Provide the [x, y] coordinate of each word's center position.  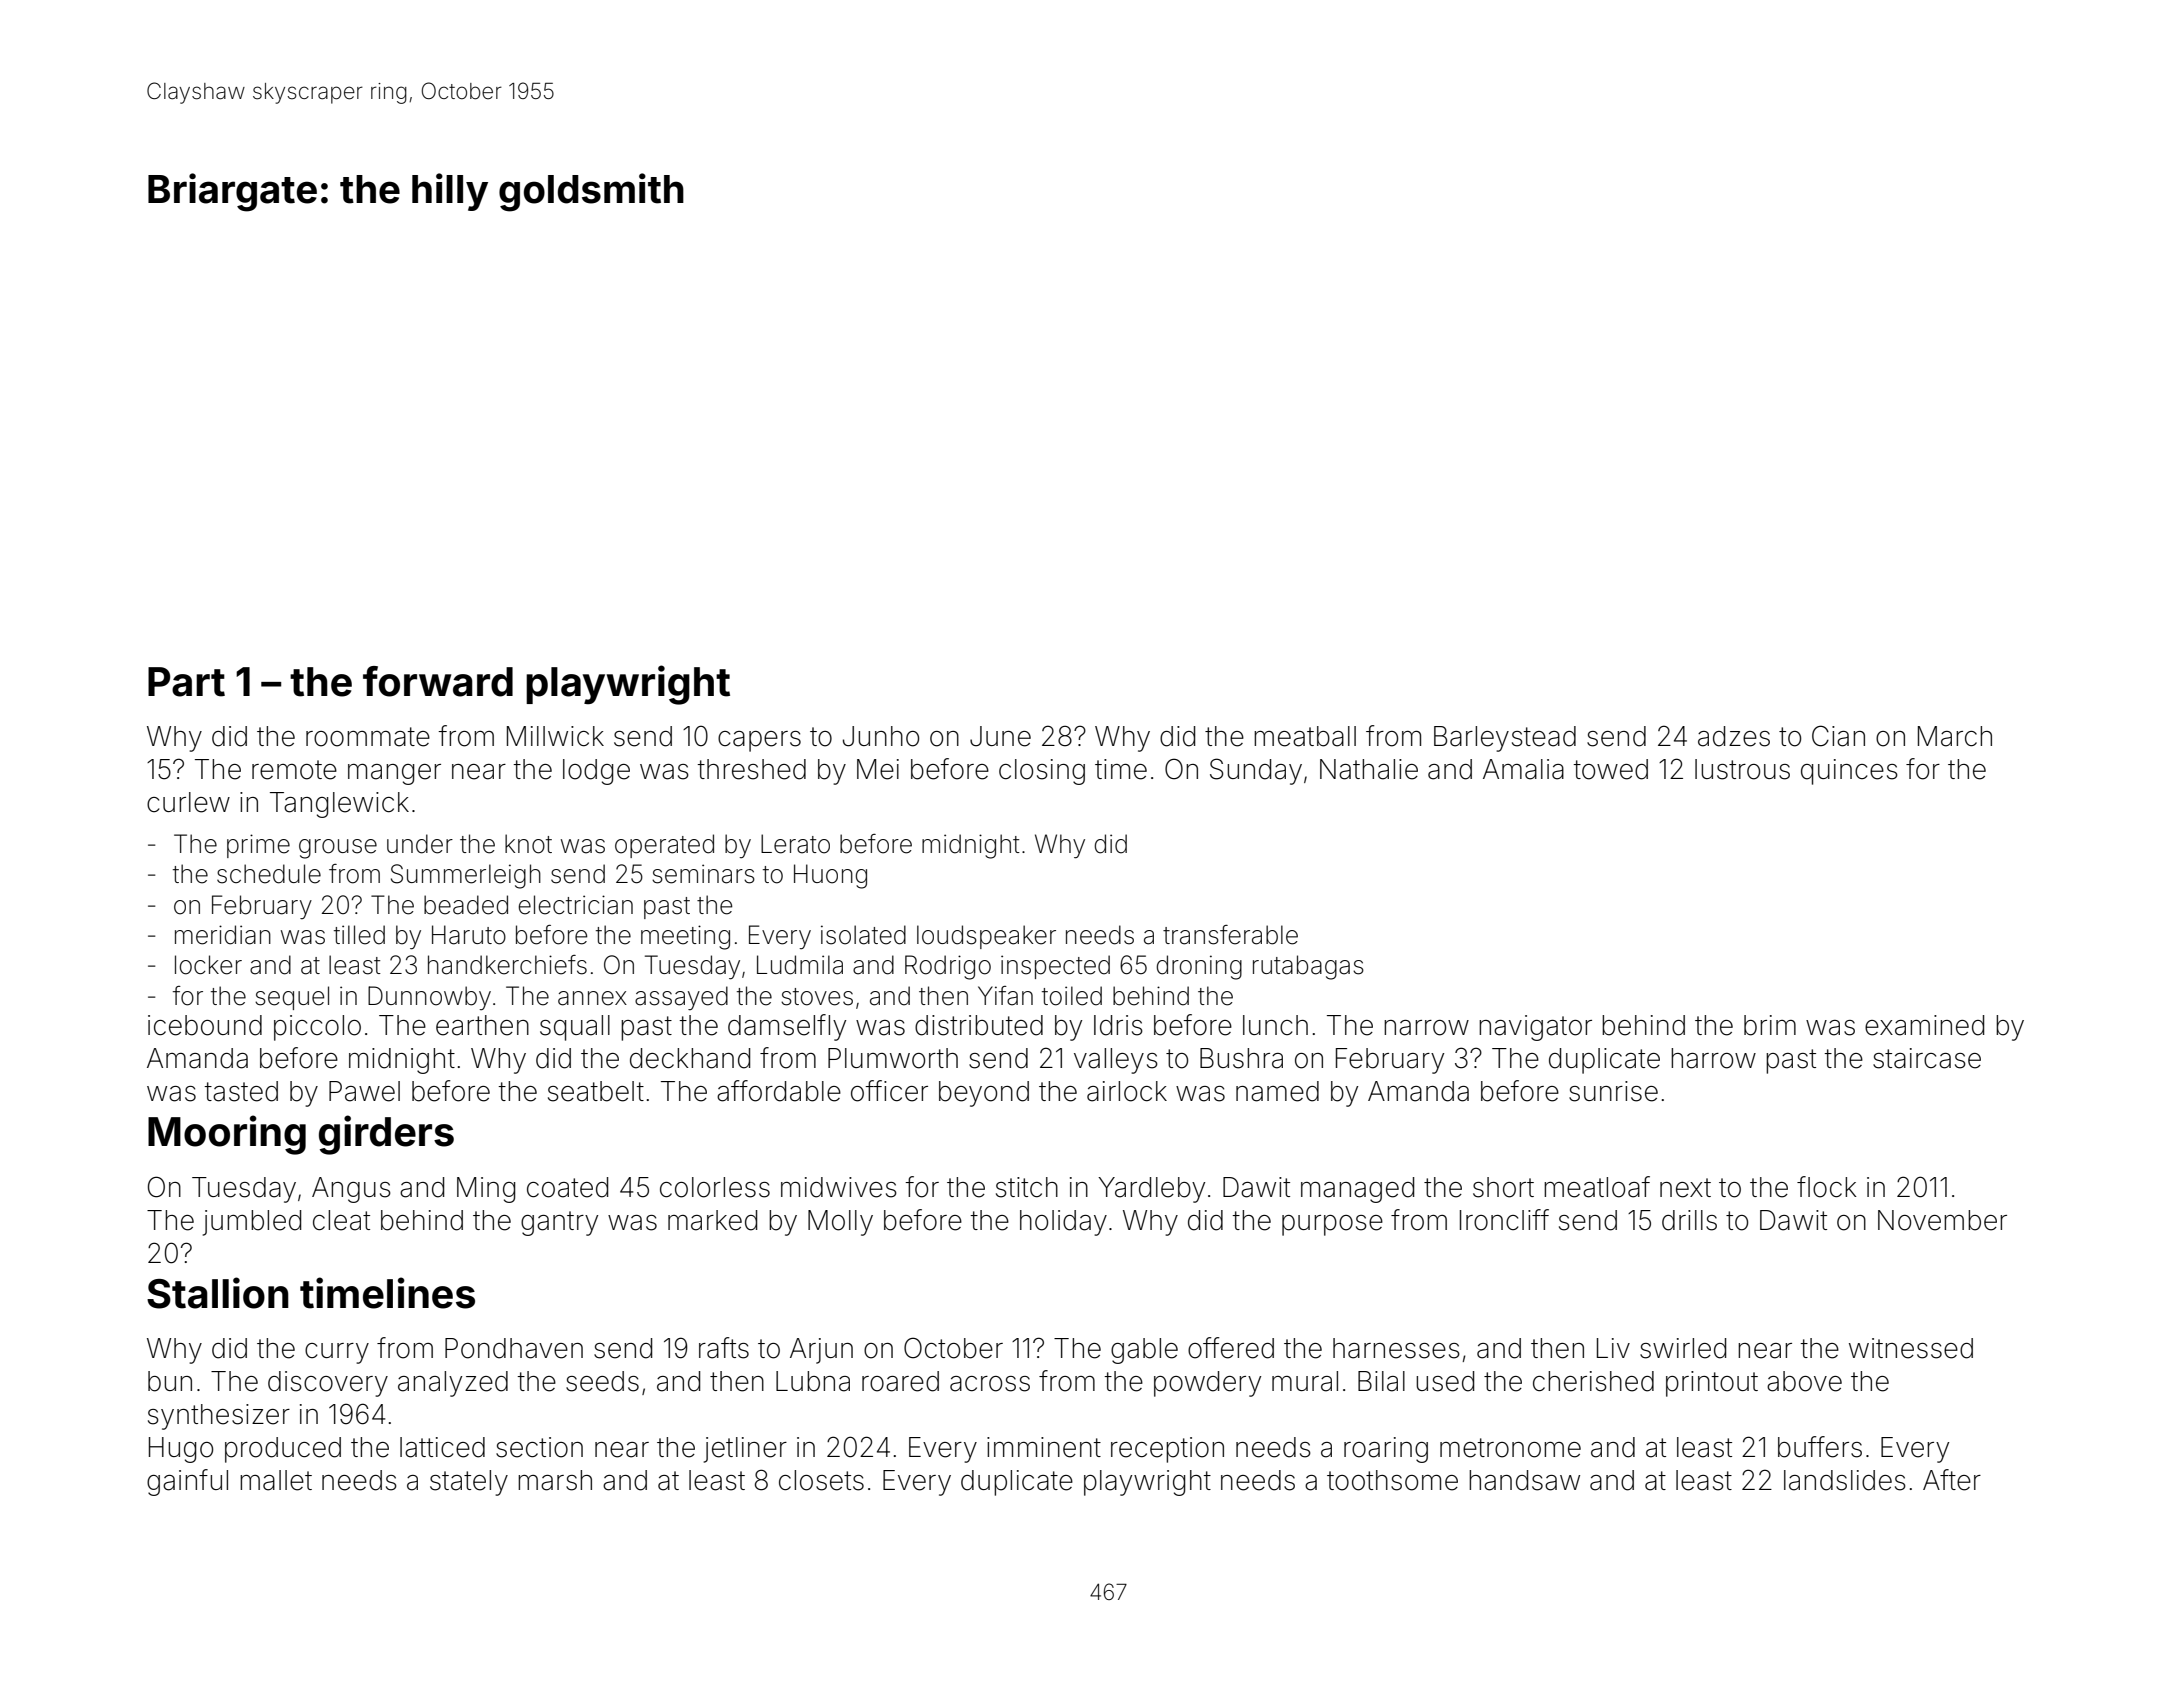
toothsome [1392, 1480]
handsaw [1524, 1480]
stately [469, 1483]
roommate [368, 737]
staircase [1927, 1058]
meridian [223, 935]
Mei [878, 769]
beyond [984, 1094]
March [1955, 736]
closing [1042, 772]
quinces [1849, 772]
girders [386, 1135]
